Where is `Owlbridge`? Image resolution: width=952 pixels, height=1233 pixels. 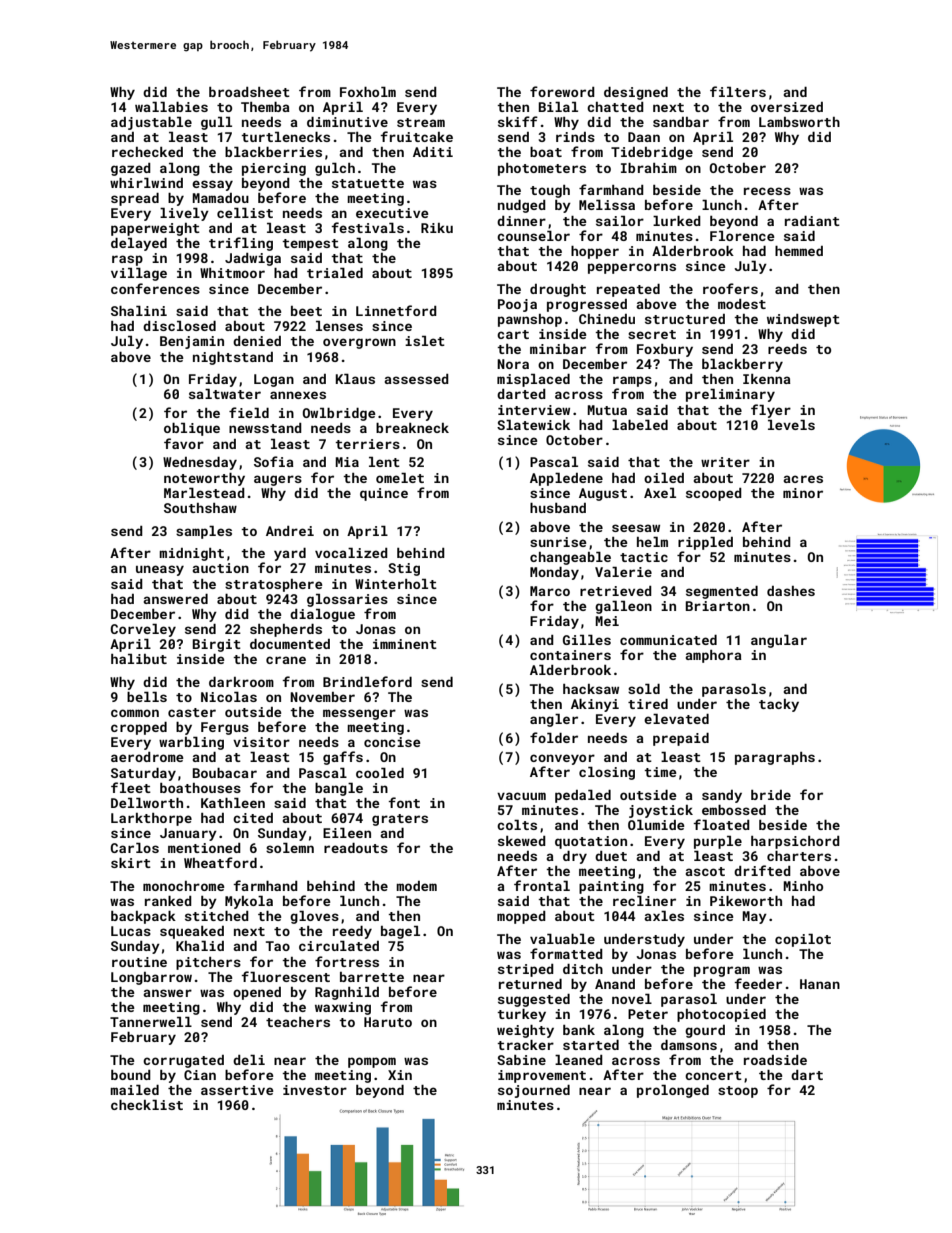 Owlbridge is located at coordinates (339, 414).
